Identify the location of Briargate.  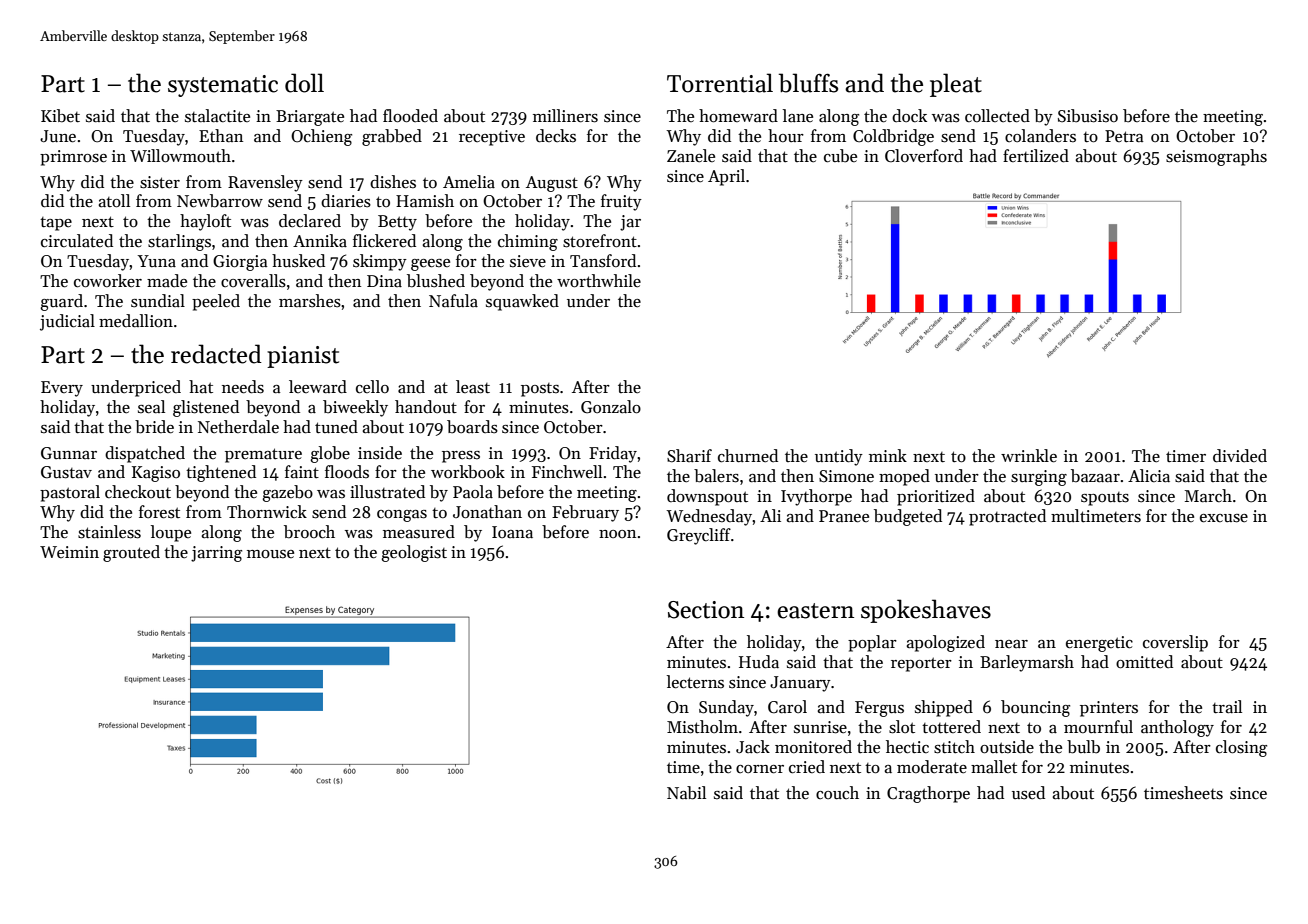
(310, 118).
